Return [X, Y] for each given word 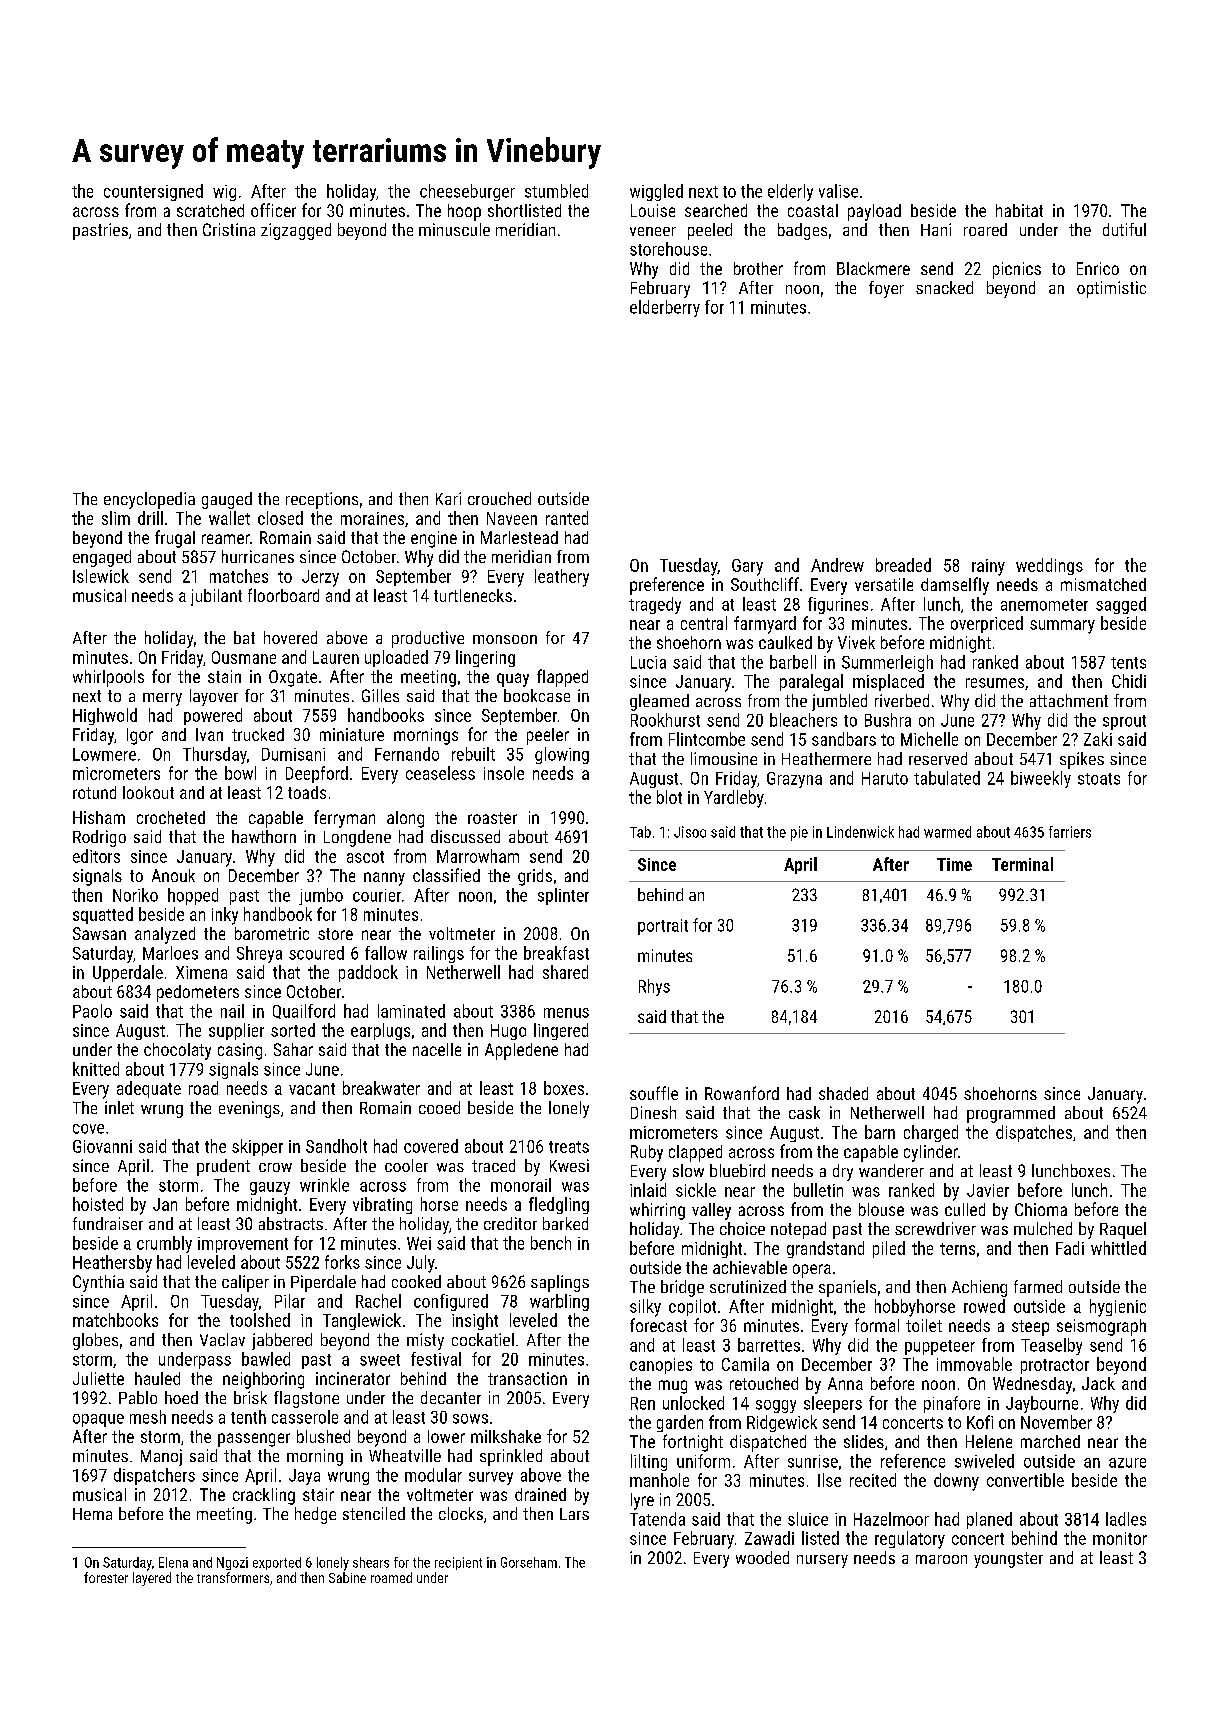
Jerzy [320, 578]
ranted [567, 518]
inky [225, 916]
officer [273, 210]
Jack [1098, 1383]
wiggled [656, 192]
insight [475, 1321]
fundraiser [108, 1223]
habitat [1019, 210]
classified [446, 875]
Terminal [1022, 864]
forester [106, 1577]
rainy [988, 567]
